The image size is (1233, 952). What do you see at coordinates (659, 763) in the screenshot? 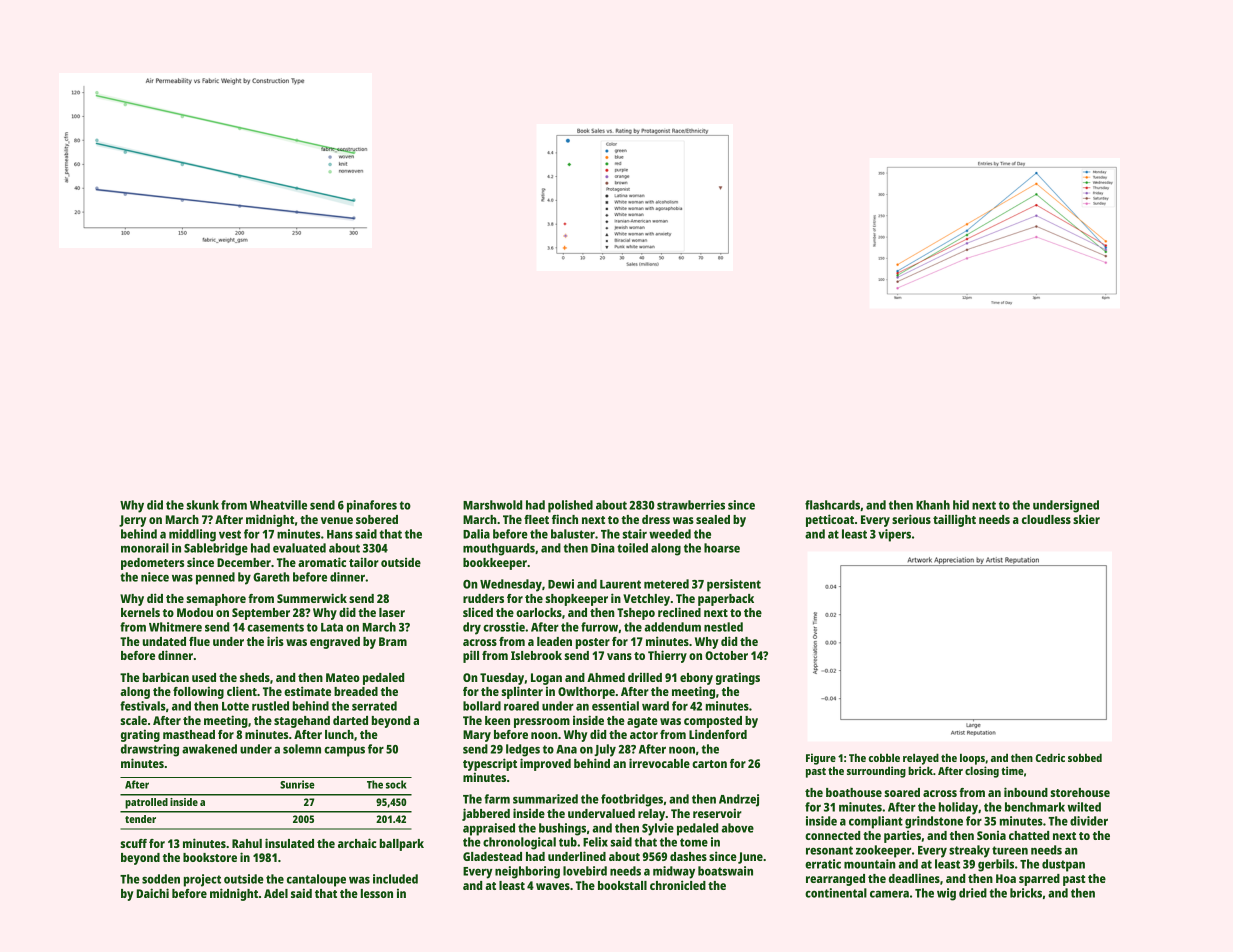
I see `irrevocable` at bounding box center [659, 763].
